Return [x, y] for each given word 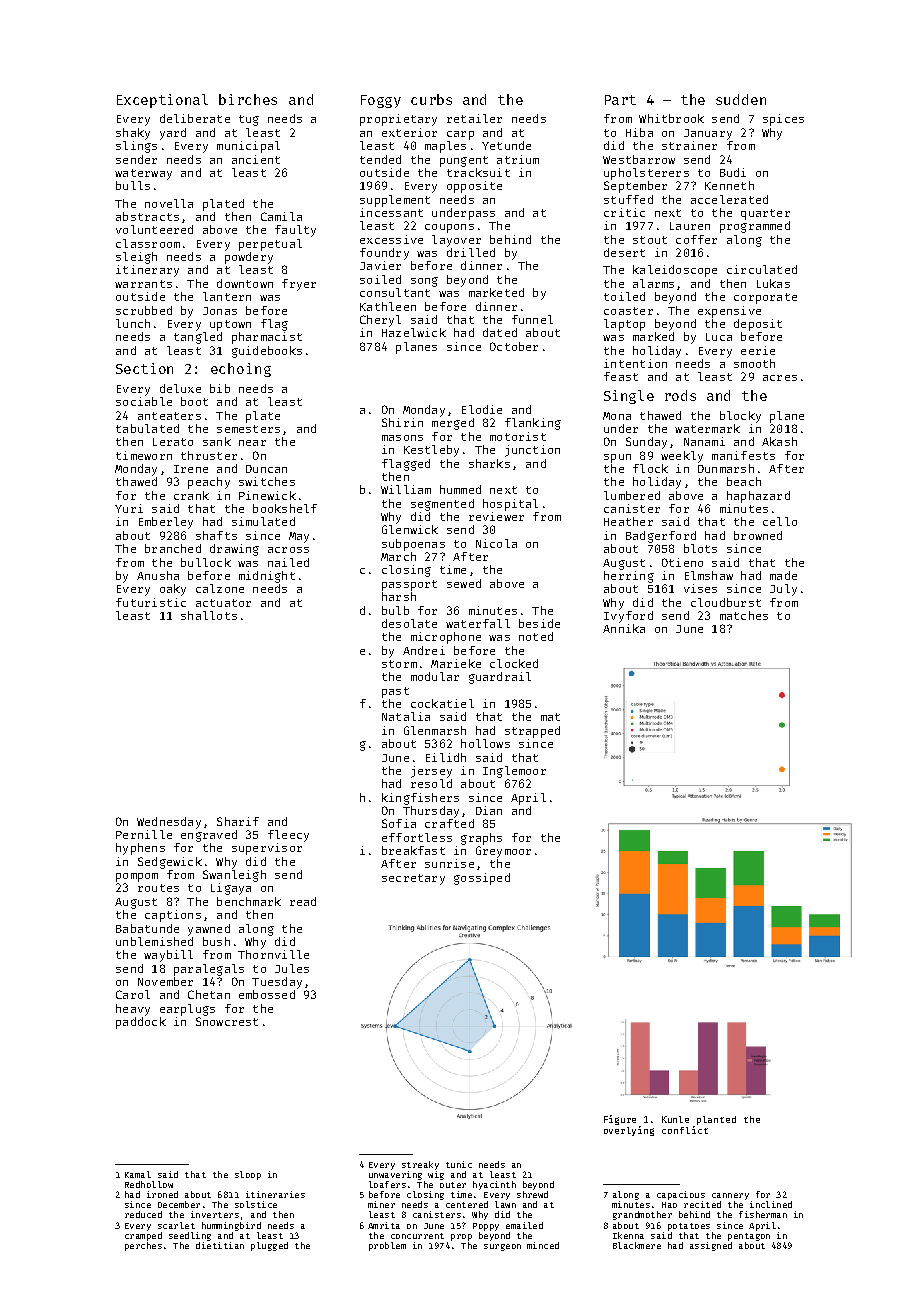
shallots [209, 615]
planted [716, 1120]
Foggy [381, 101]
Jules [292, 968]
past [395, 692]
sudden [741, 99]
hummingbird [231, 1226]
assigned [711, 1246]
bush [216, 941]
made [783, 575]
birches [248, 99]
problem [387, 1246]
